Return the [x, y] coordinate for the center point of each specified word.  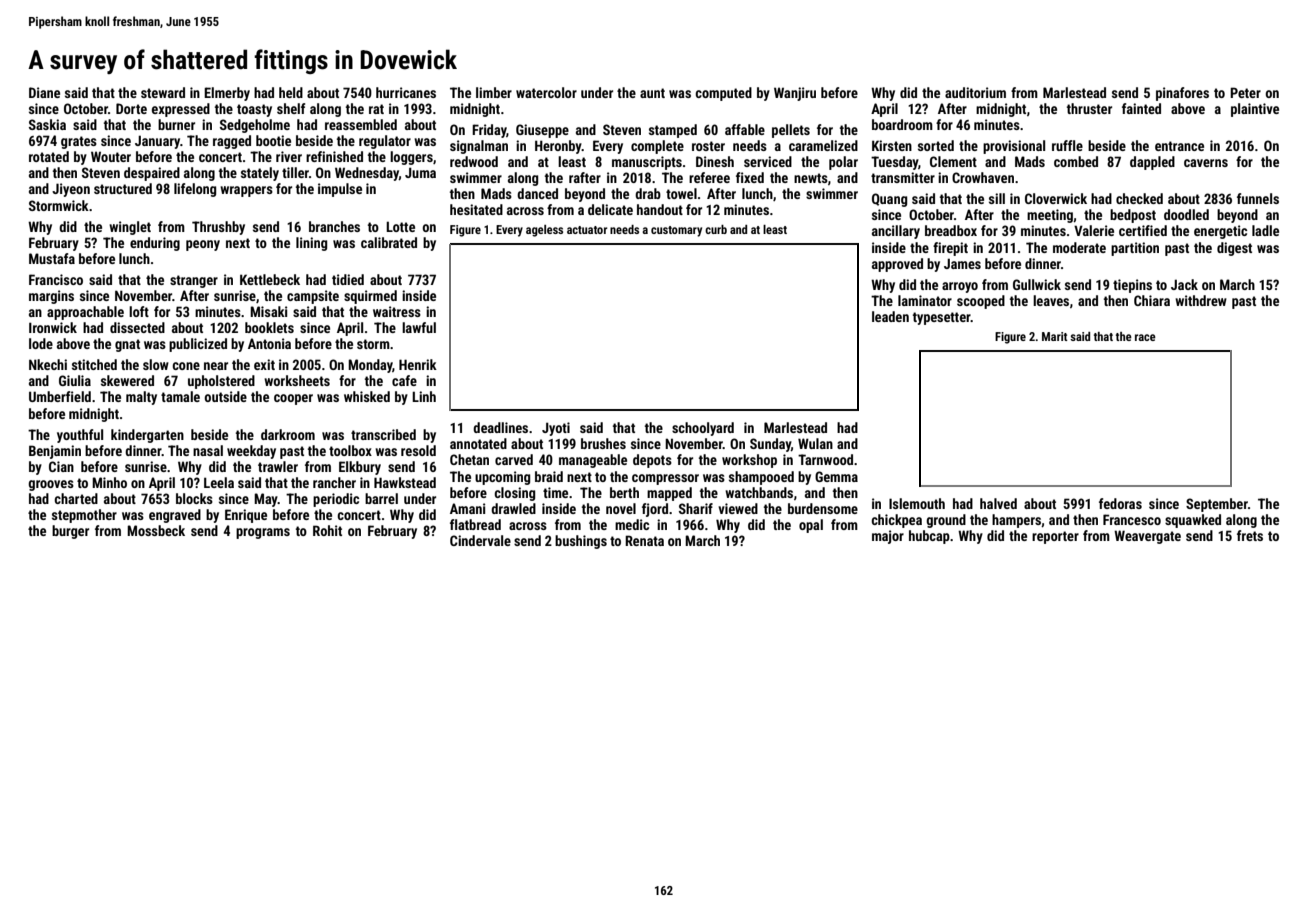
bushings [581, 542]
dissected [137, 327]
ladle [1265, 230]
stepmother [84, 516]
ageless [544, 231]
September [1217, 505]
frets [1250, 535]
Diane [44, 92]
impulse [340, 190]
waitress [397, 311]
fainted [1141, 108]
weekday [251, 452]
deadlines [500, 427]
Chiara [1152, 300]
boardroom [902, 124]
